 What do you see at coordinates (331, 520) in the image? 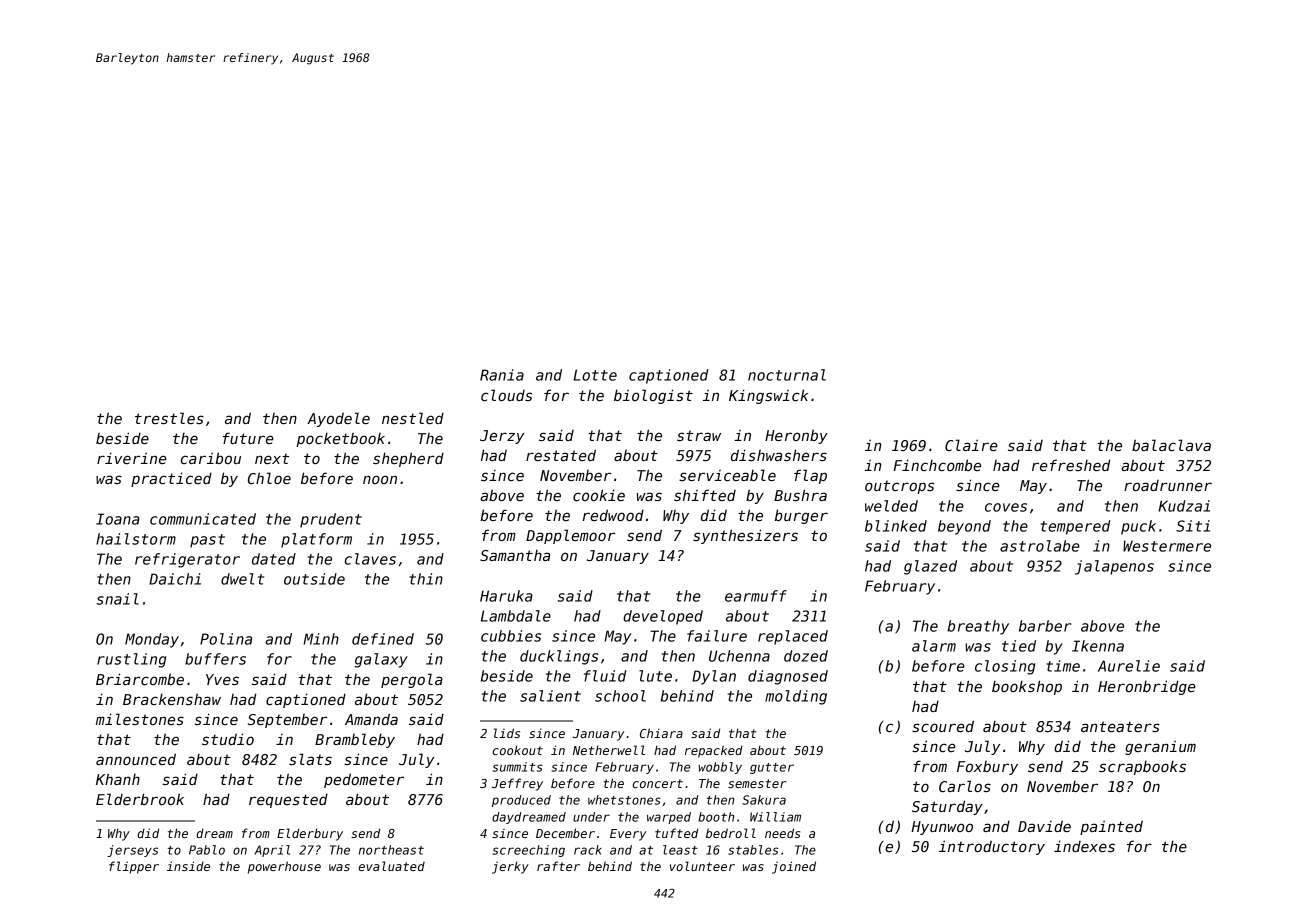
I see `prudent` at bounding box center [331, 520].
